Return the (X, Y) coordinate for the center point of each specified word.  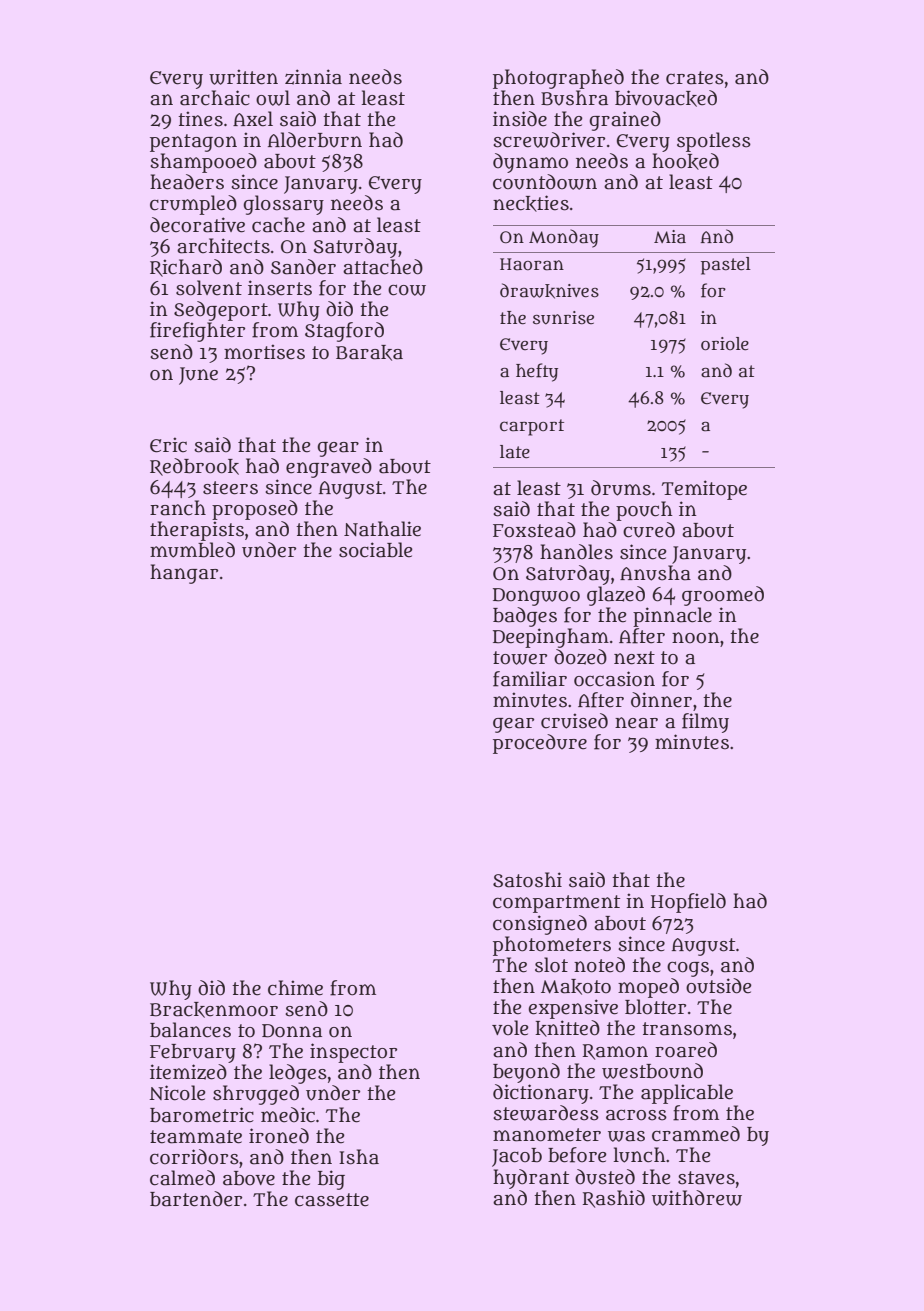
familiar (530, 679)
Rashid (614, 1199)
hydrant (531, 1179)
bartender (196, 1199)
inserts (280, 288)
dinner (661, 700)
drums (621, 488)
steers (230, 488)
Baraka (369, 353)
